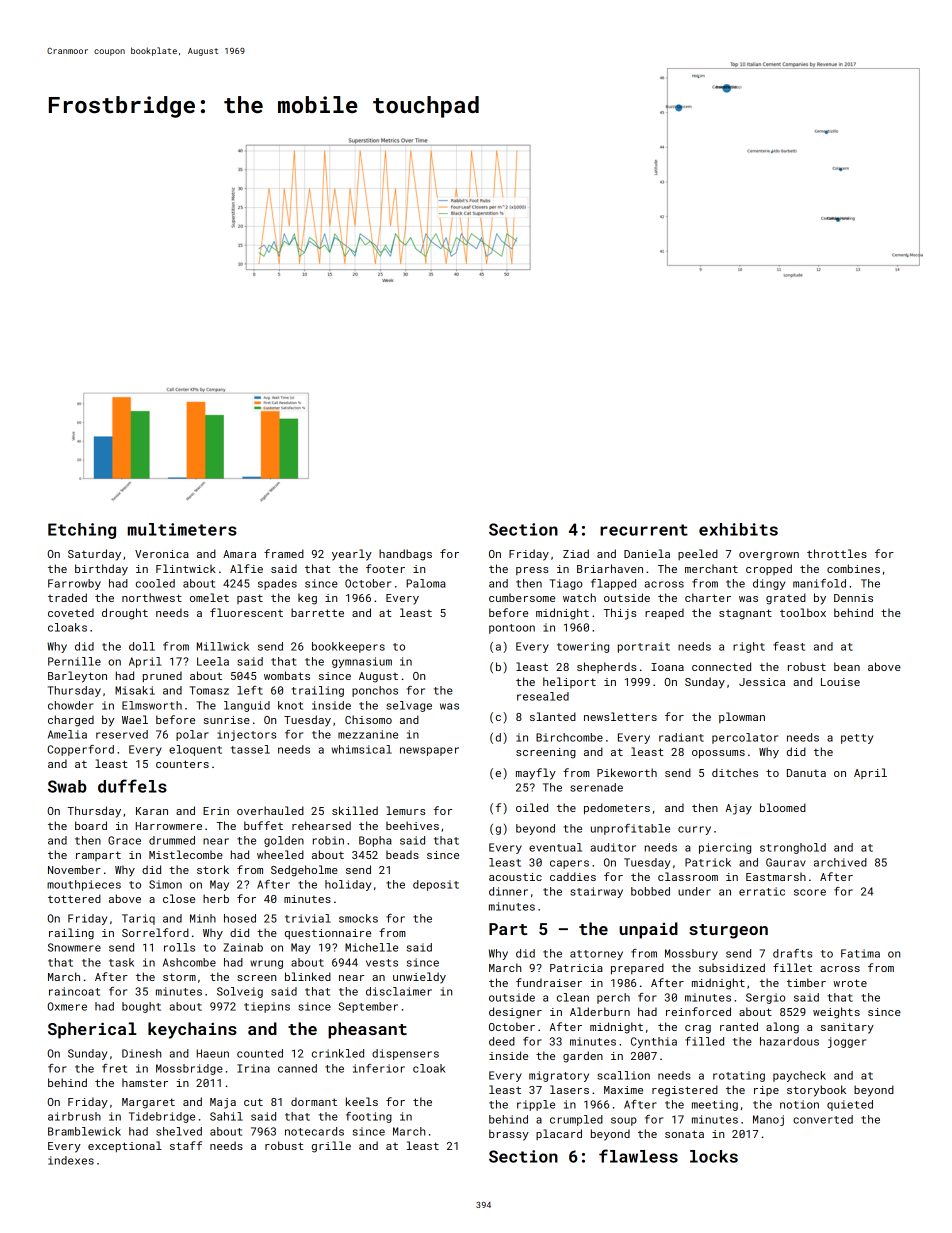  What do you see at coordinates (186, 1145) in the page?
I see `staff` at bounding box center [186, 1145].
